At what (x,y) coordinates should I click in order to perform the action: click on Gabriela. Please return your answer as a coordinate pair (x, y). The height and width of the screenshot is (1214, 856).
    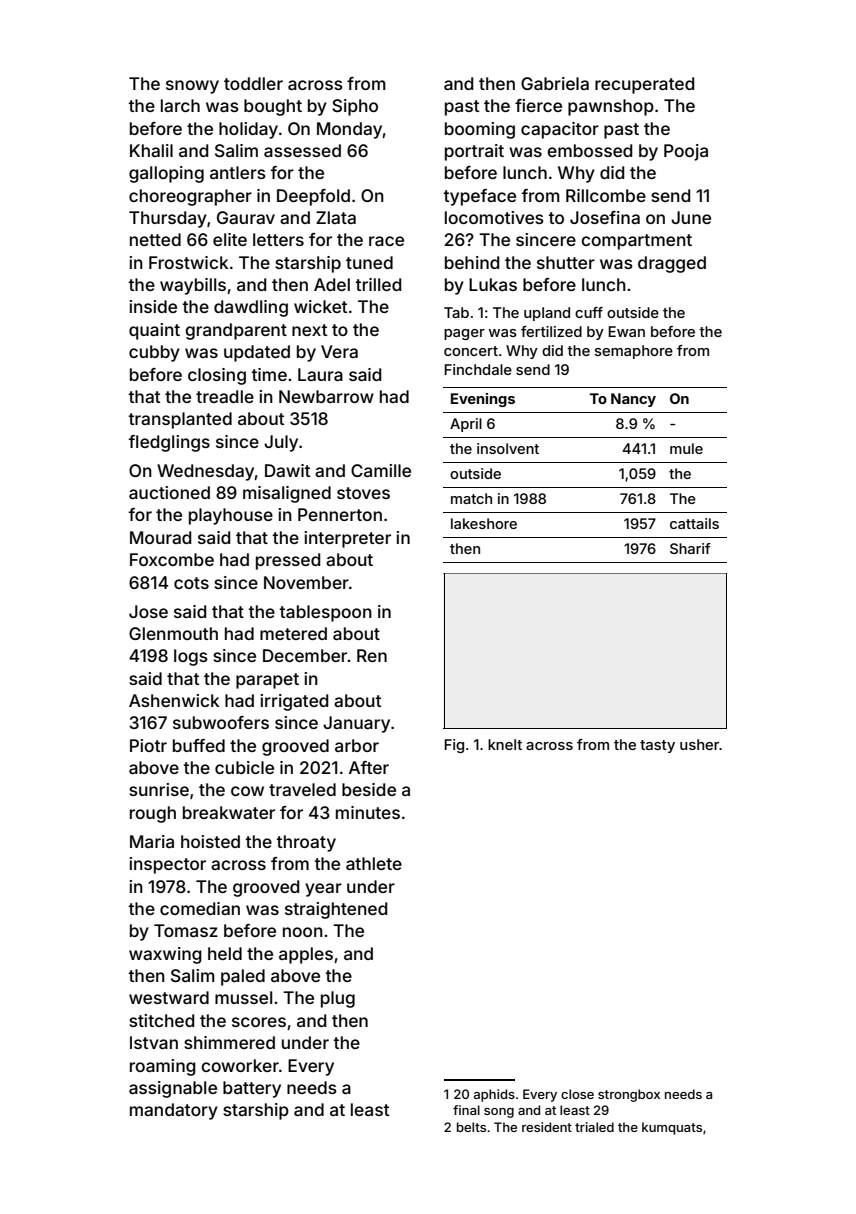
    Looking at the image, I should click on (555, 83).
